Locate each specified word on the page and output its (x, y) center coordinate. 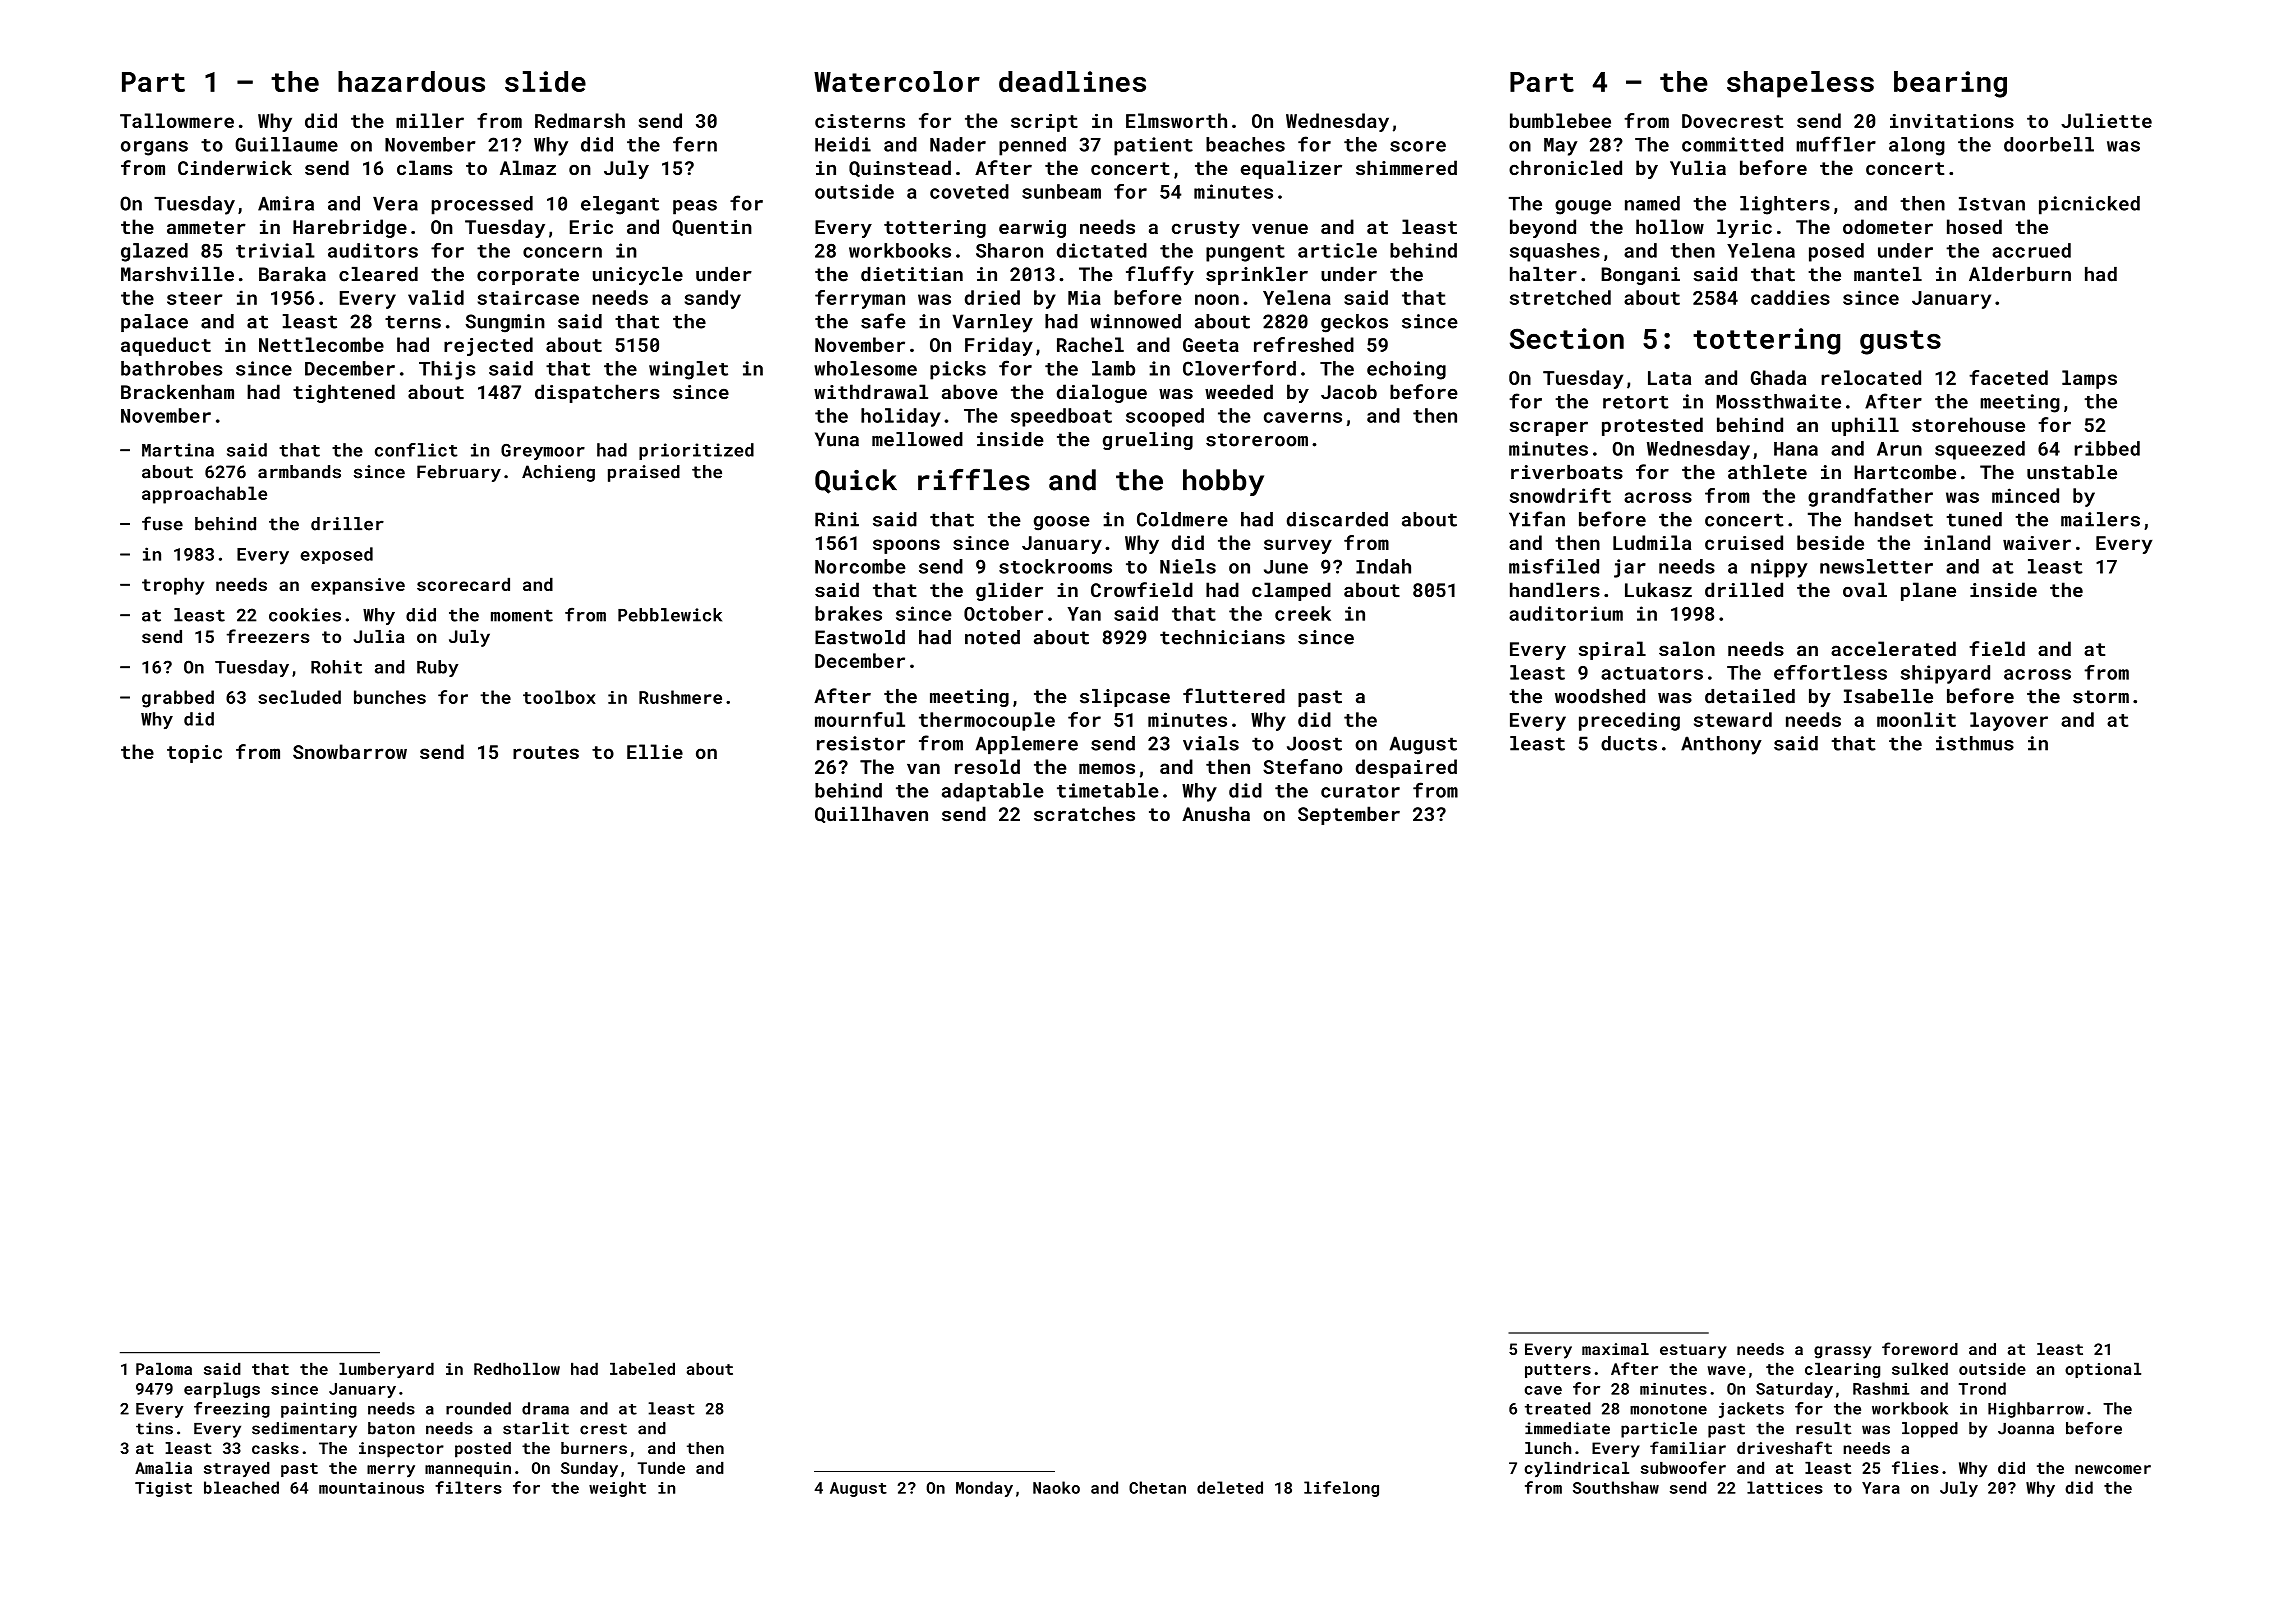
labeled (642, 1368)
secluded (299, 697)
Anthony (1721, 745)
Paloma (164, 1368)
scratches (1084, 814)
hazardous (411, 81)
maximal (1615, 1349)
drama (545, 1408)
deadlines (1072, 81)
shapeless (1800, 84)
